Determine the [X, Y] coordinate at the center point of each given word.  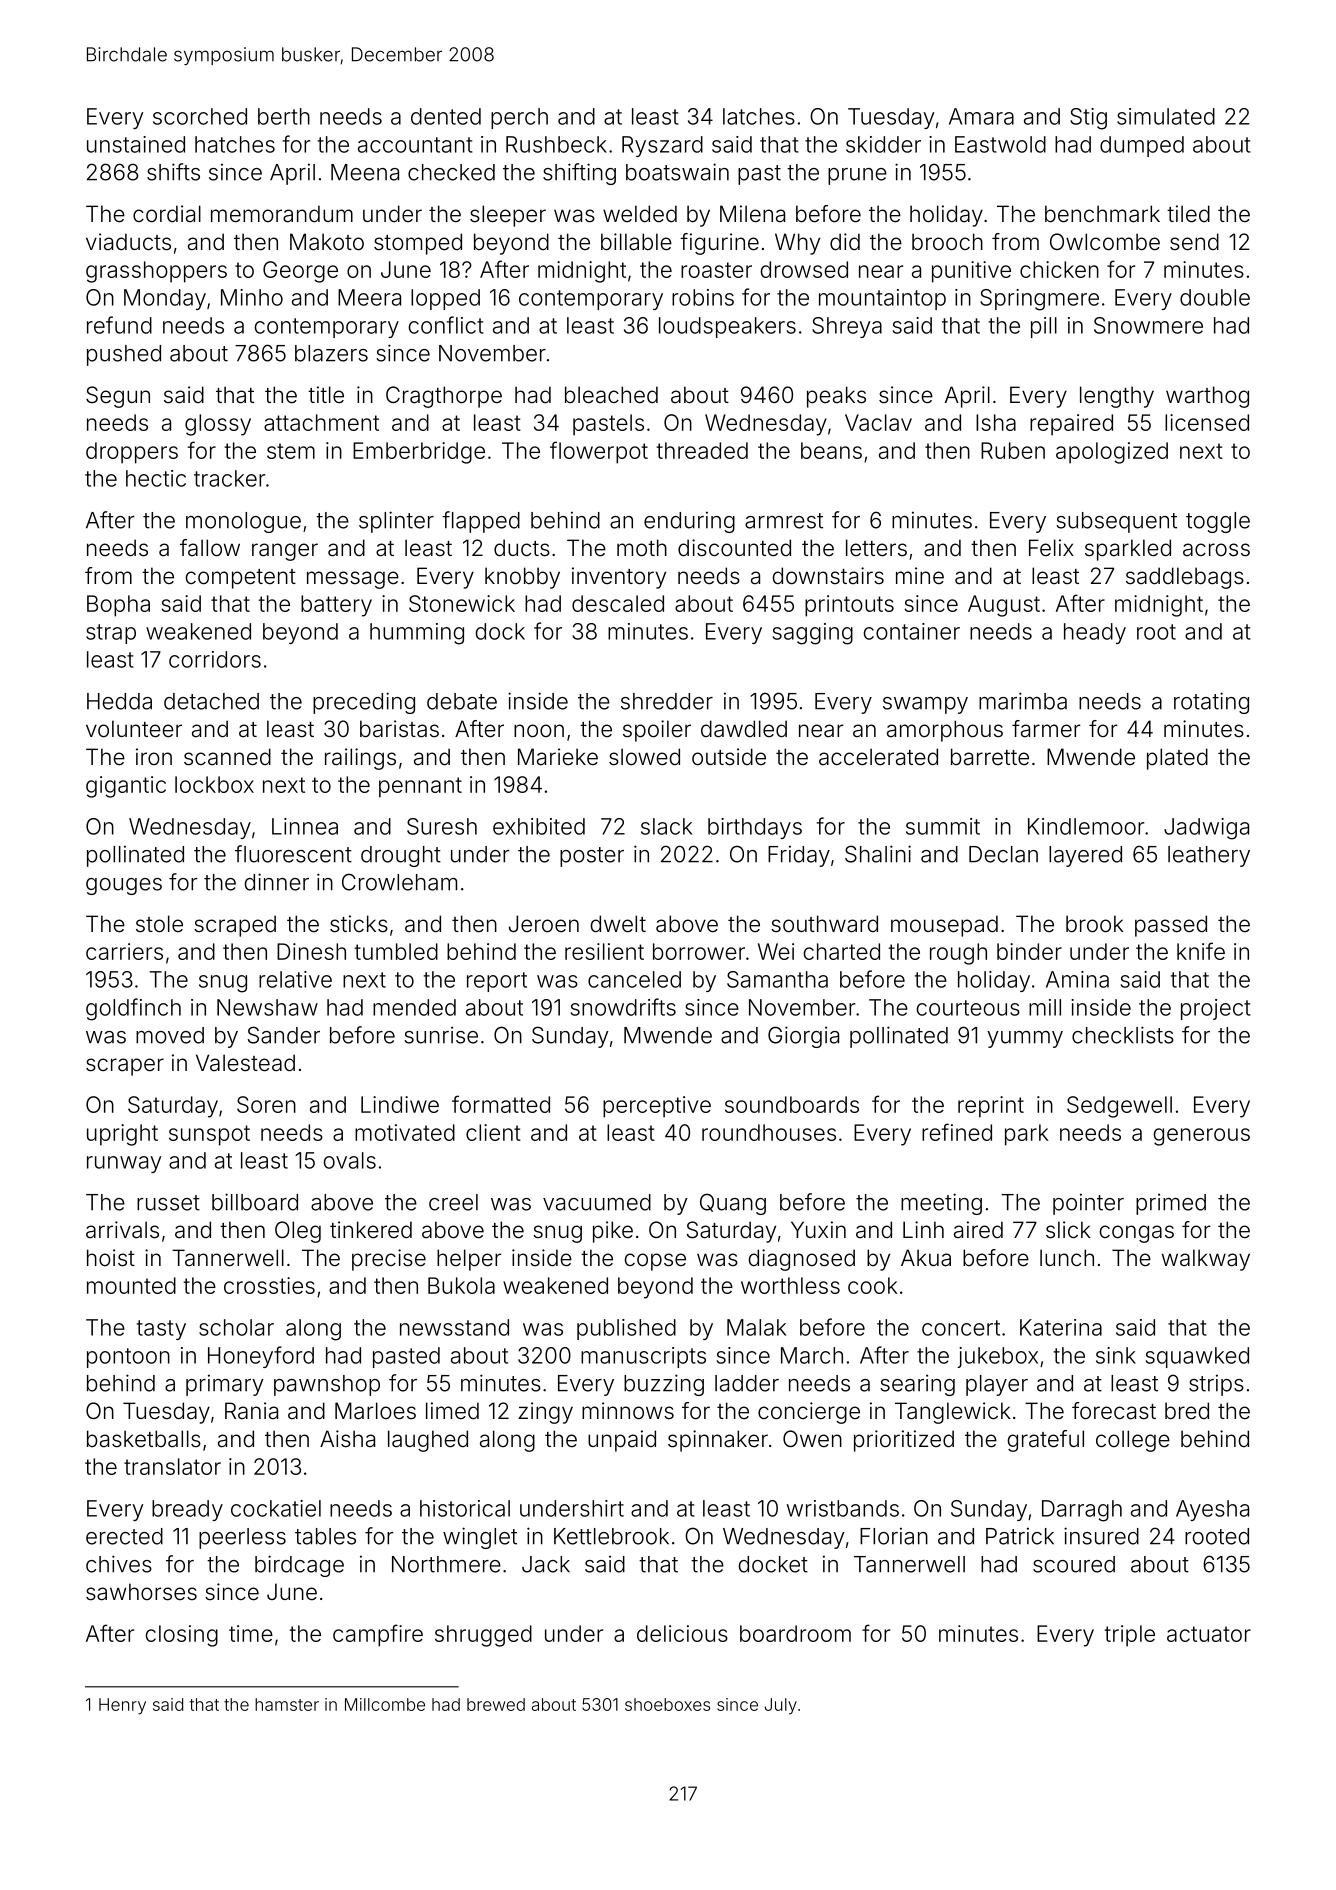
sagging [813, 634]
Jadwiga [1206, 829]
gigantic [126, 787]
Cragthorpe [444, 397]
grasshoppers [156, 272]
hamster [287, 1704]
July [781, 1706]
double [1215, 297]
